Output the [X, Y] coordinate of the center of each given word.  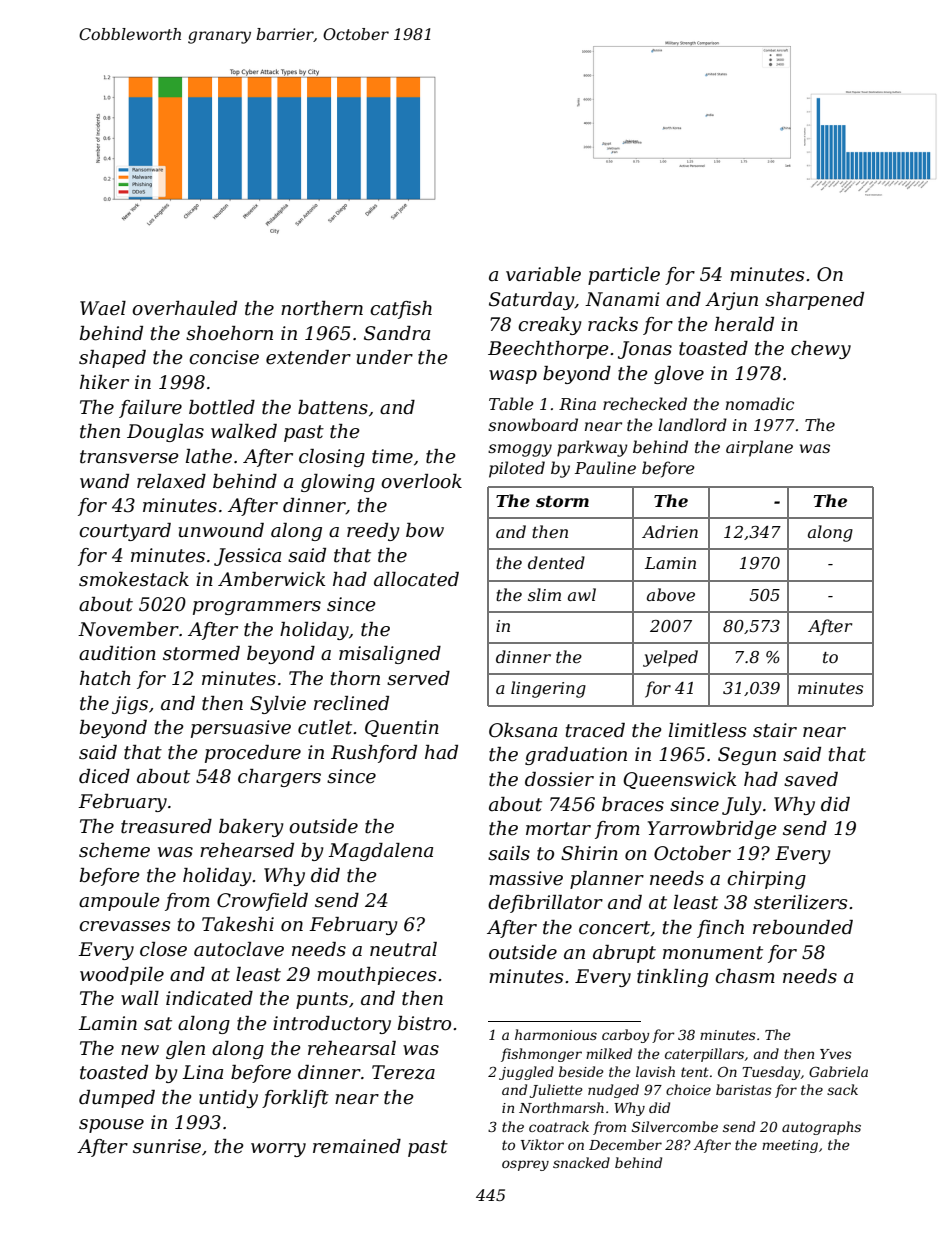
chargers [279, 778]
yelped [670, 658]
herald [744, 324]
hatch [105, 678]
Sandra [397, 333]
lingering [548, 689]
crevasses [124, 926]
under [385, 357]
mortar [558, 829]
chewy [821, 350]
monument [713, 953]
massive [526, 878]
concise [224, 357]
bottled [222, 407]
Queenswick [679, 780]
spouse [111, 1126]
